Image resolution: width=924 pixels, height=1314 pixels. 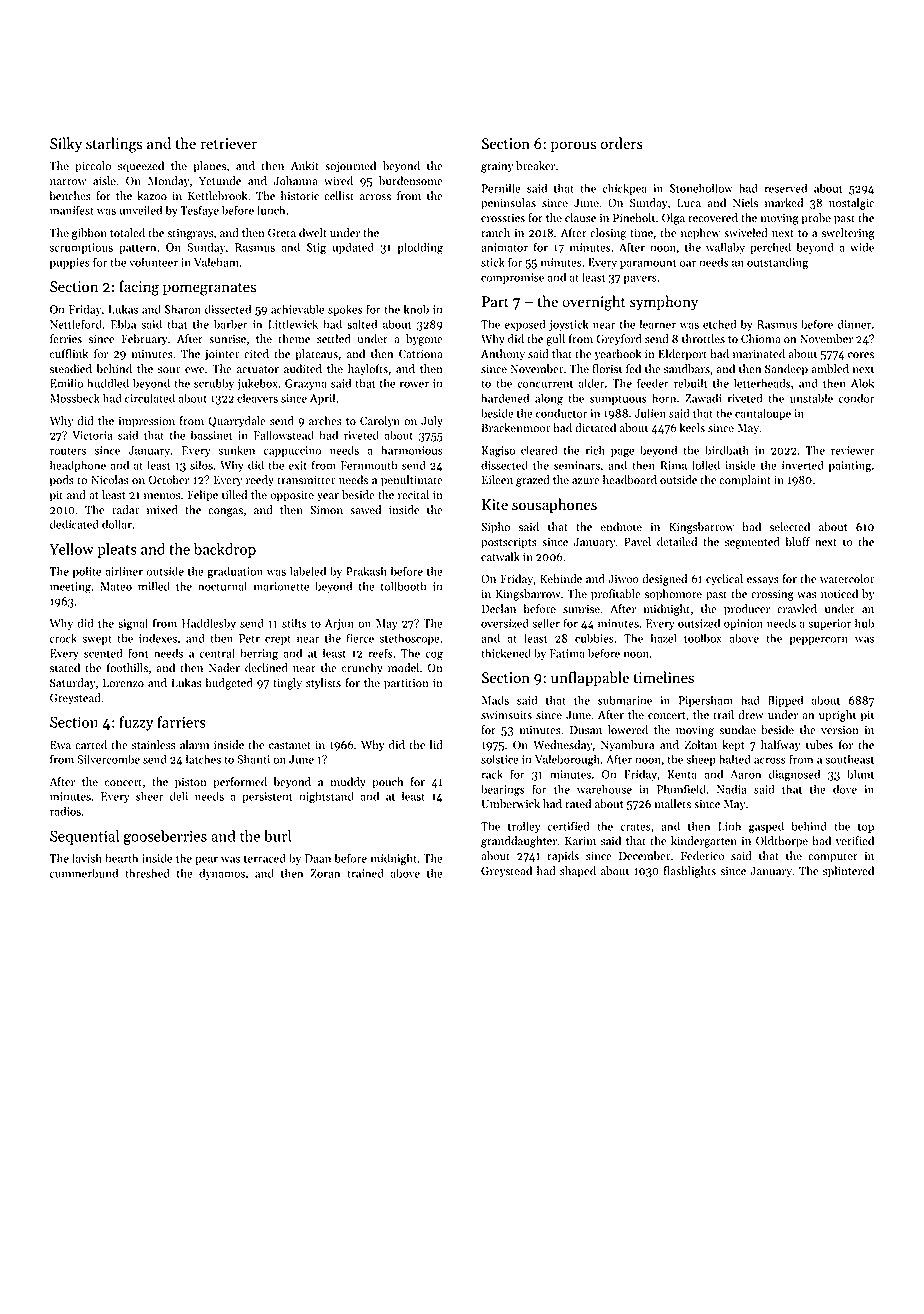 I want to click on plodding, so click(x=420, y=248).
